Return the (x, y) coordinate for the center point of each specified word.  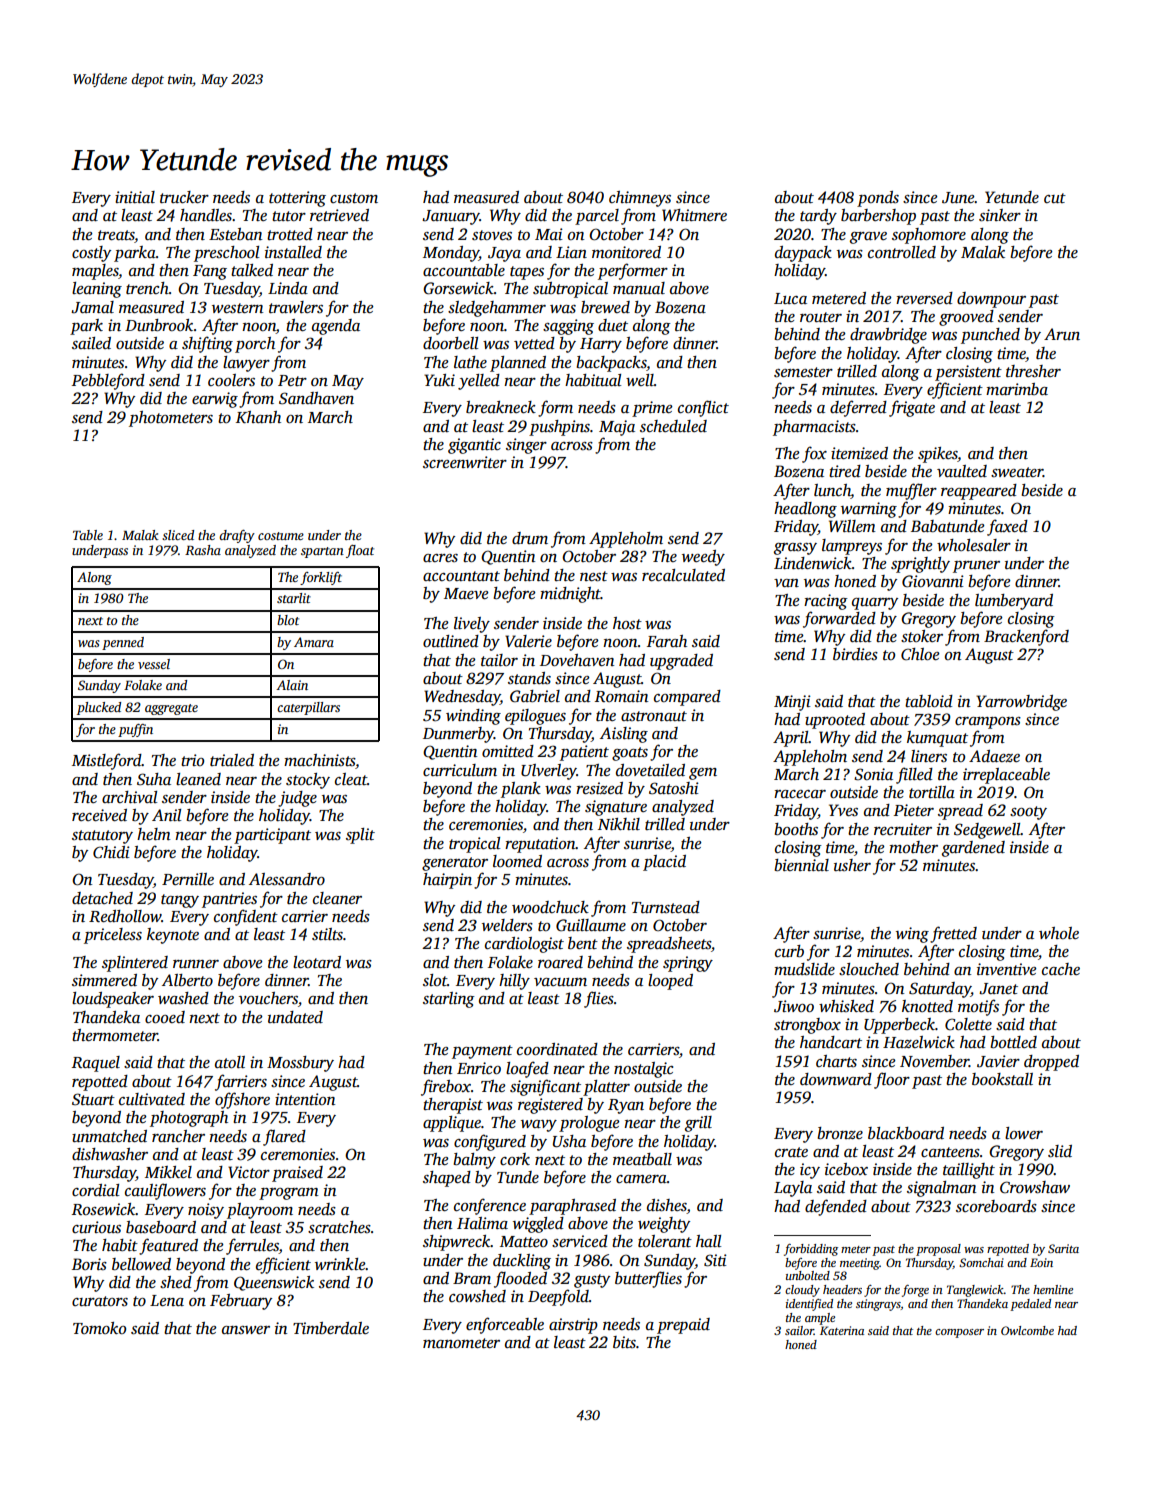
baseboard (161, 1227)
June (958, 198)
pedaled (1030, 1305)
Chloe (920, 654)
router (821, 317)
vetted (534, 343)
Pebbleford (108, 381)
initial (135, 197)
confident (246, 917)
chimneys (640, 199)
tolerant (665, 1241)
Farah (667, 641)
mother (913, 847)
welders (507, 925)
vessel (154, 664)
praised (297, 1174)
